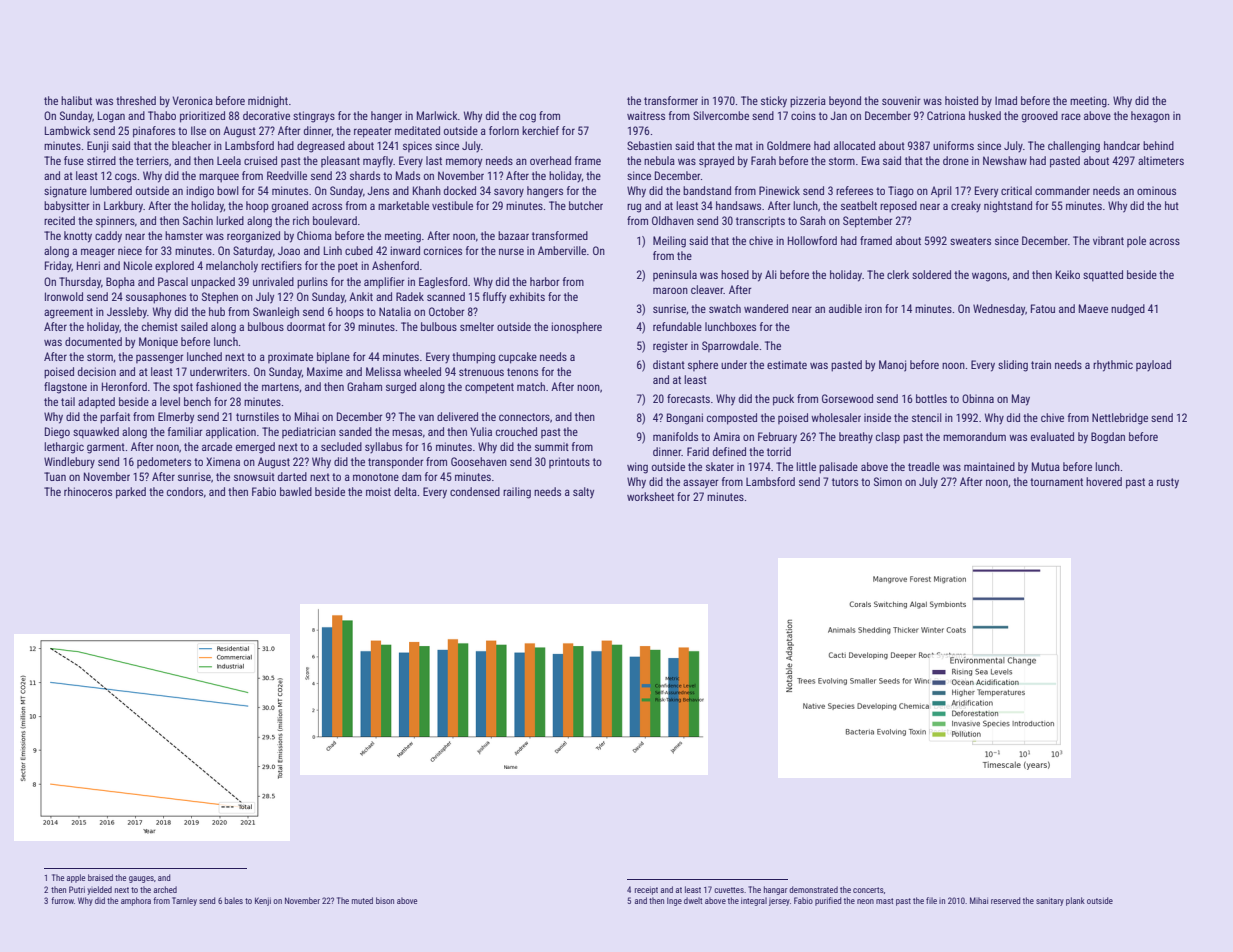 The height and width of the image is (952, 1233). What do you see at coordinates (729, 890) in the image?
I see `cuvettes` at bounding box center [729, 890].
